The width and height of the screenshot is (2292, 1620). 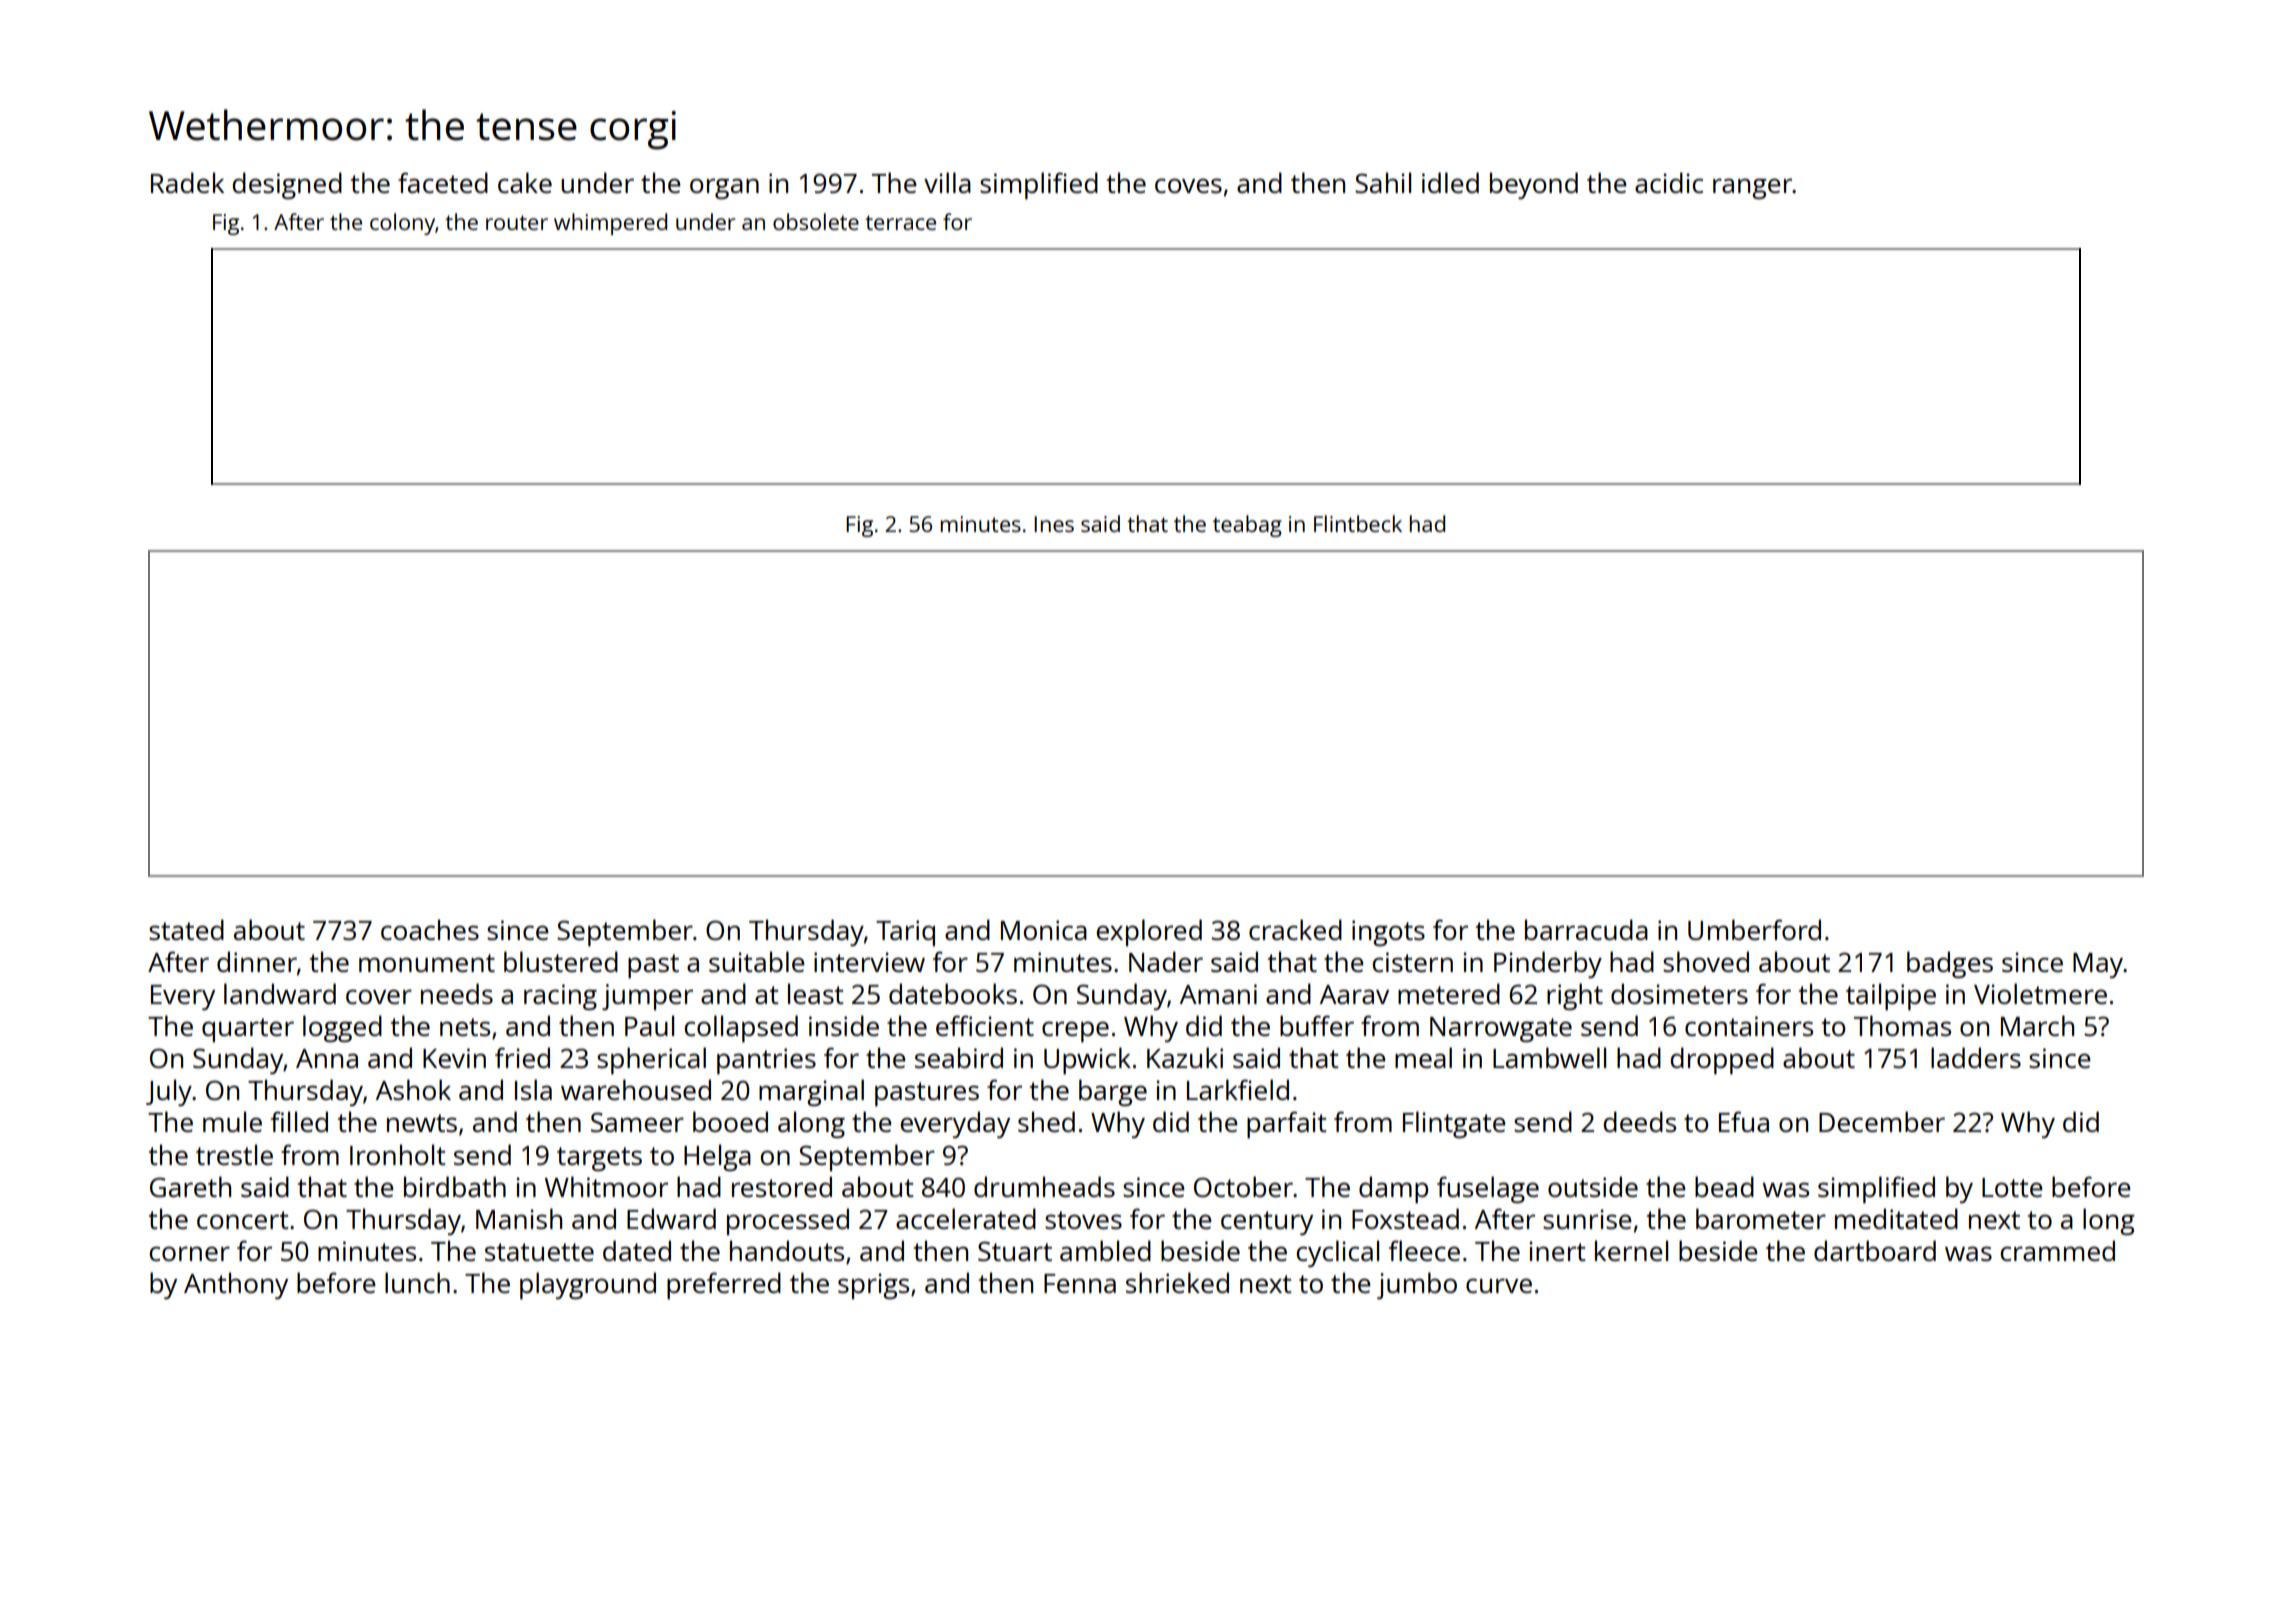 I want to click on Tariq, so click(x=905, y=933).
